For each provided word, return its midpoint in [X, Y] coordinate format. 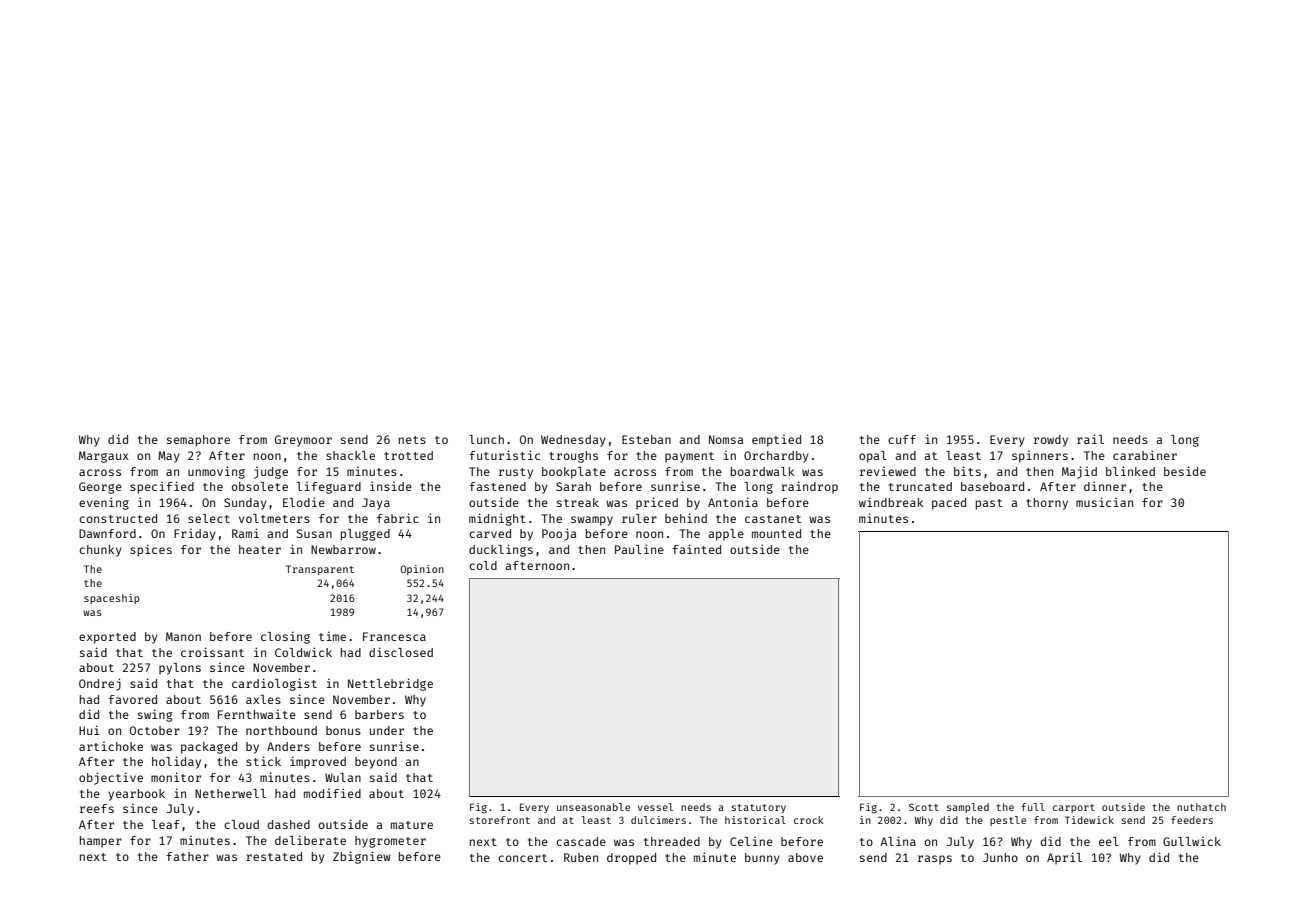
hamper [101, 842]
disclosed [401, 652]
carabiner [1145, 455]
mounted [776, 533]
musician [1104, 502]
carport [1074, 808]
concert [522, 858]
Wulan [343, 777]
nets [412, 440]
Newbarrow [343, 549]
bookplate [574, 473]
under [387, 730]
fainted [697, 549]
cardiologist [274, 684]
